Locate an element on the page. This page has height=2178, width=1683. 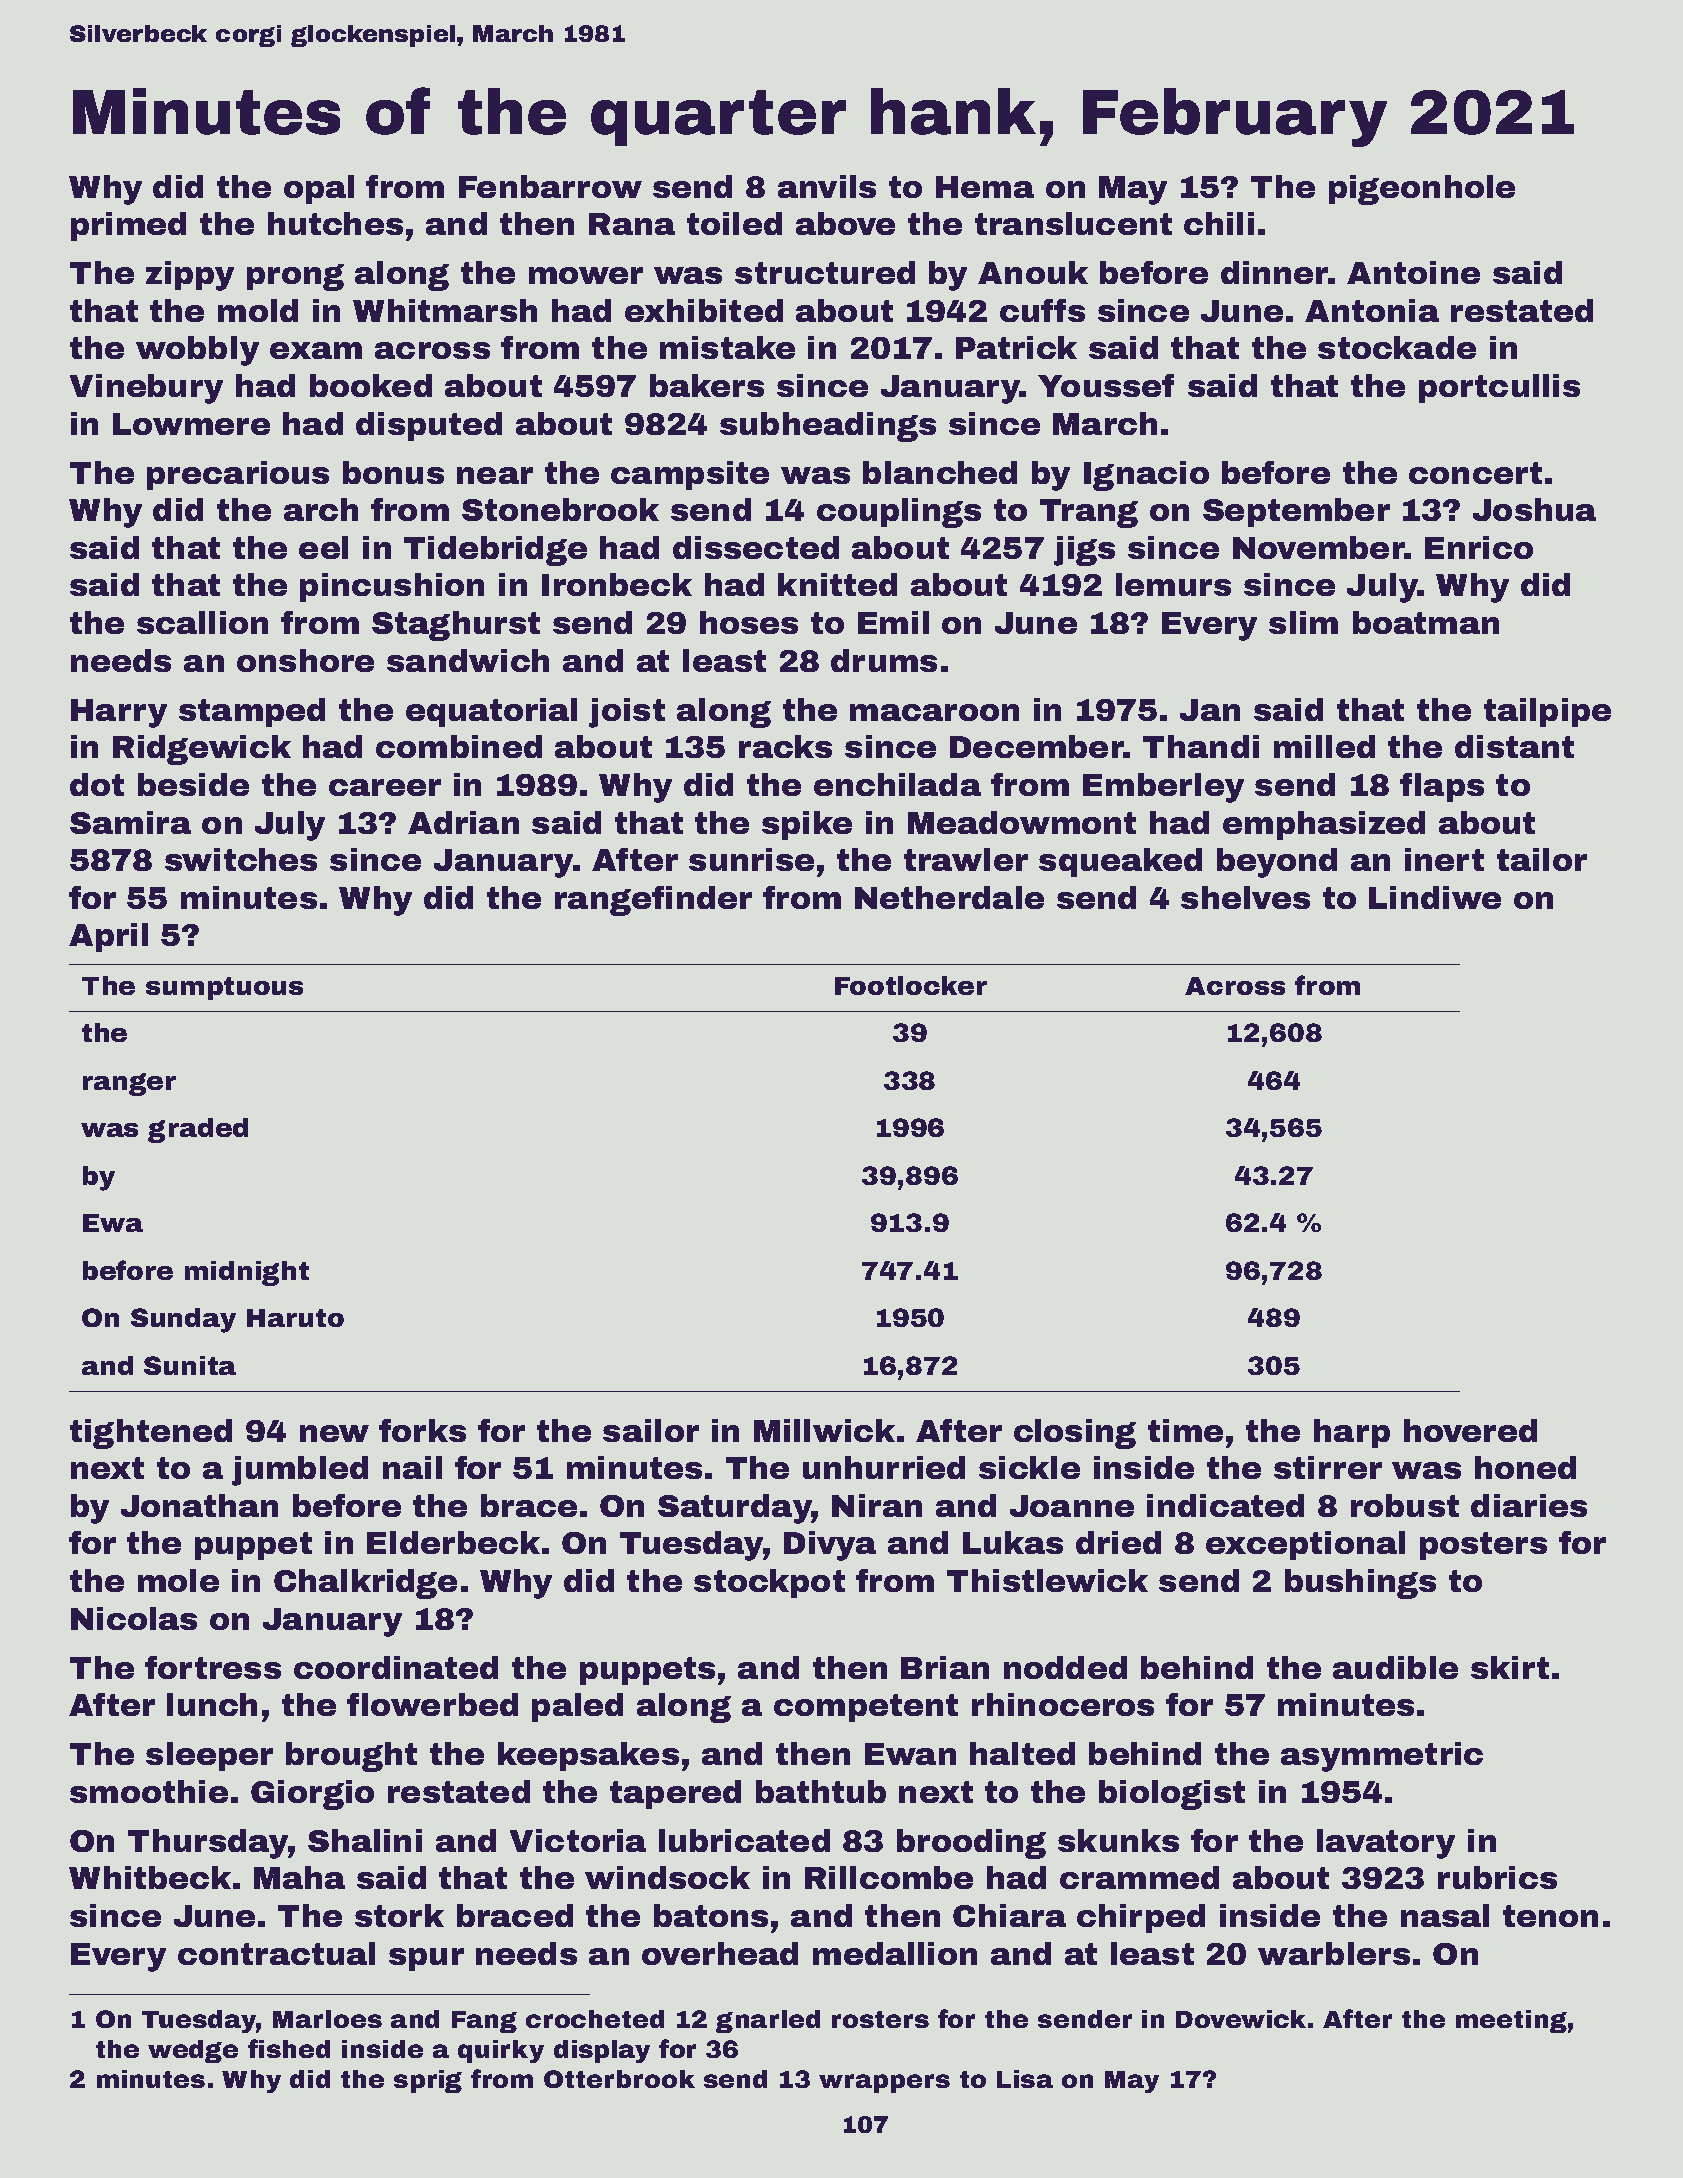
Millwick is located at coordinates (824, 1430).
